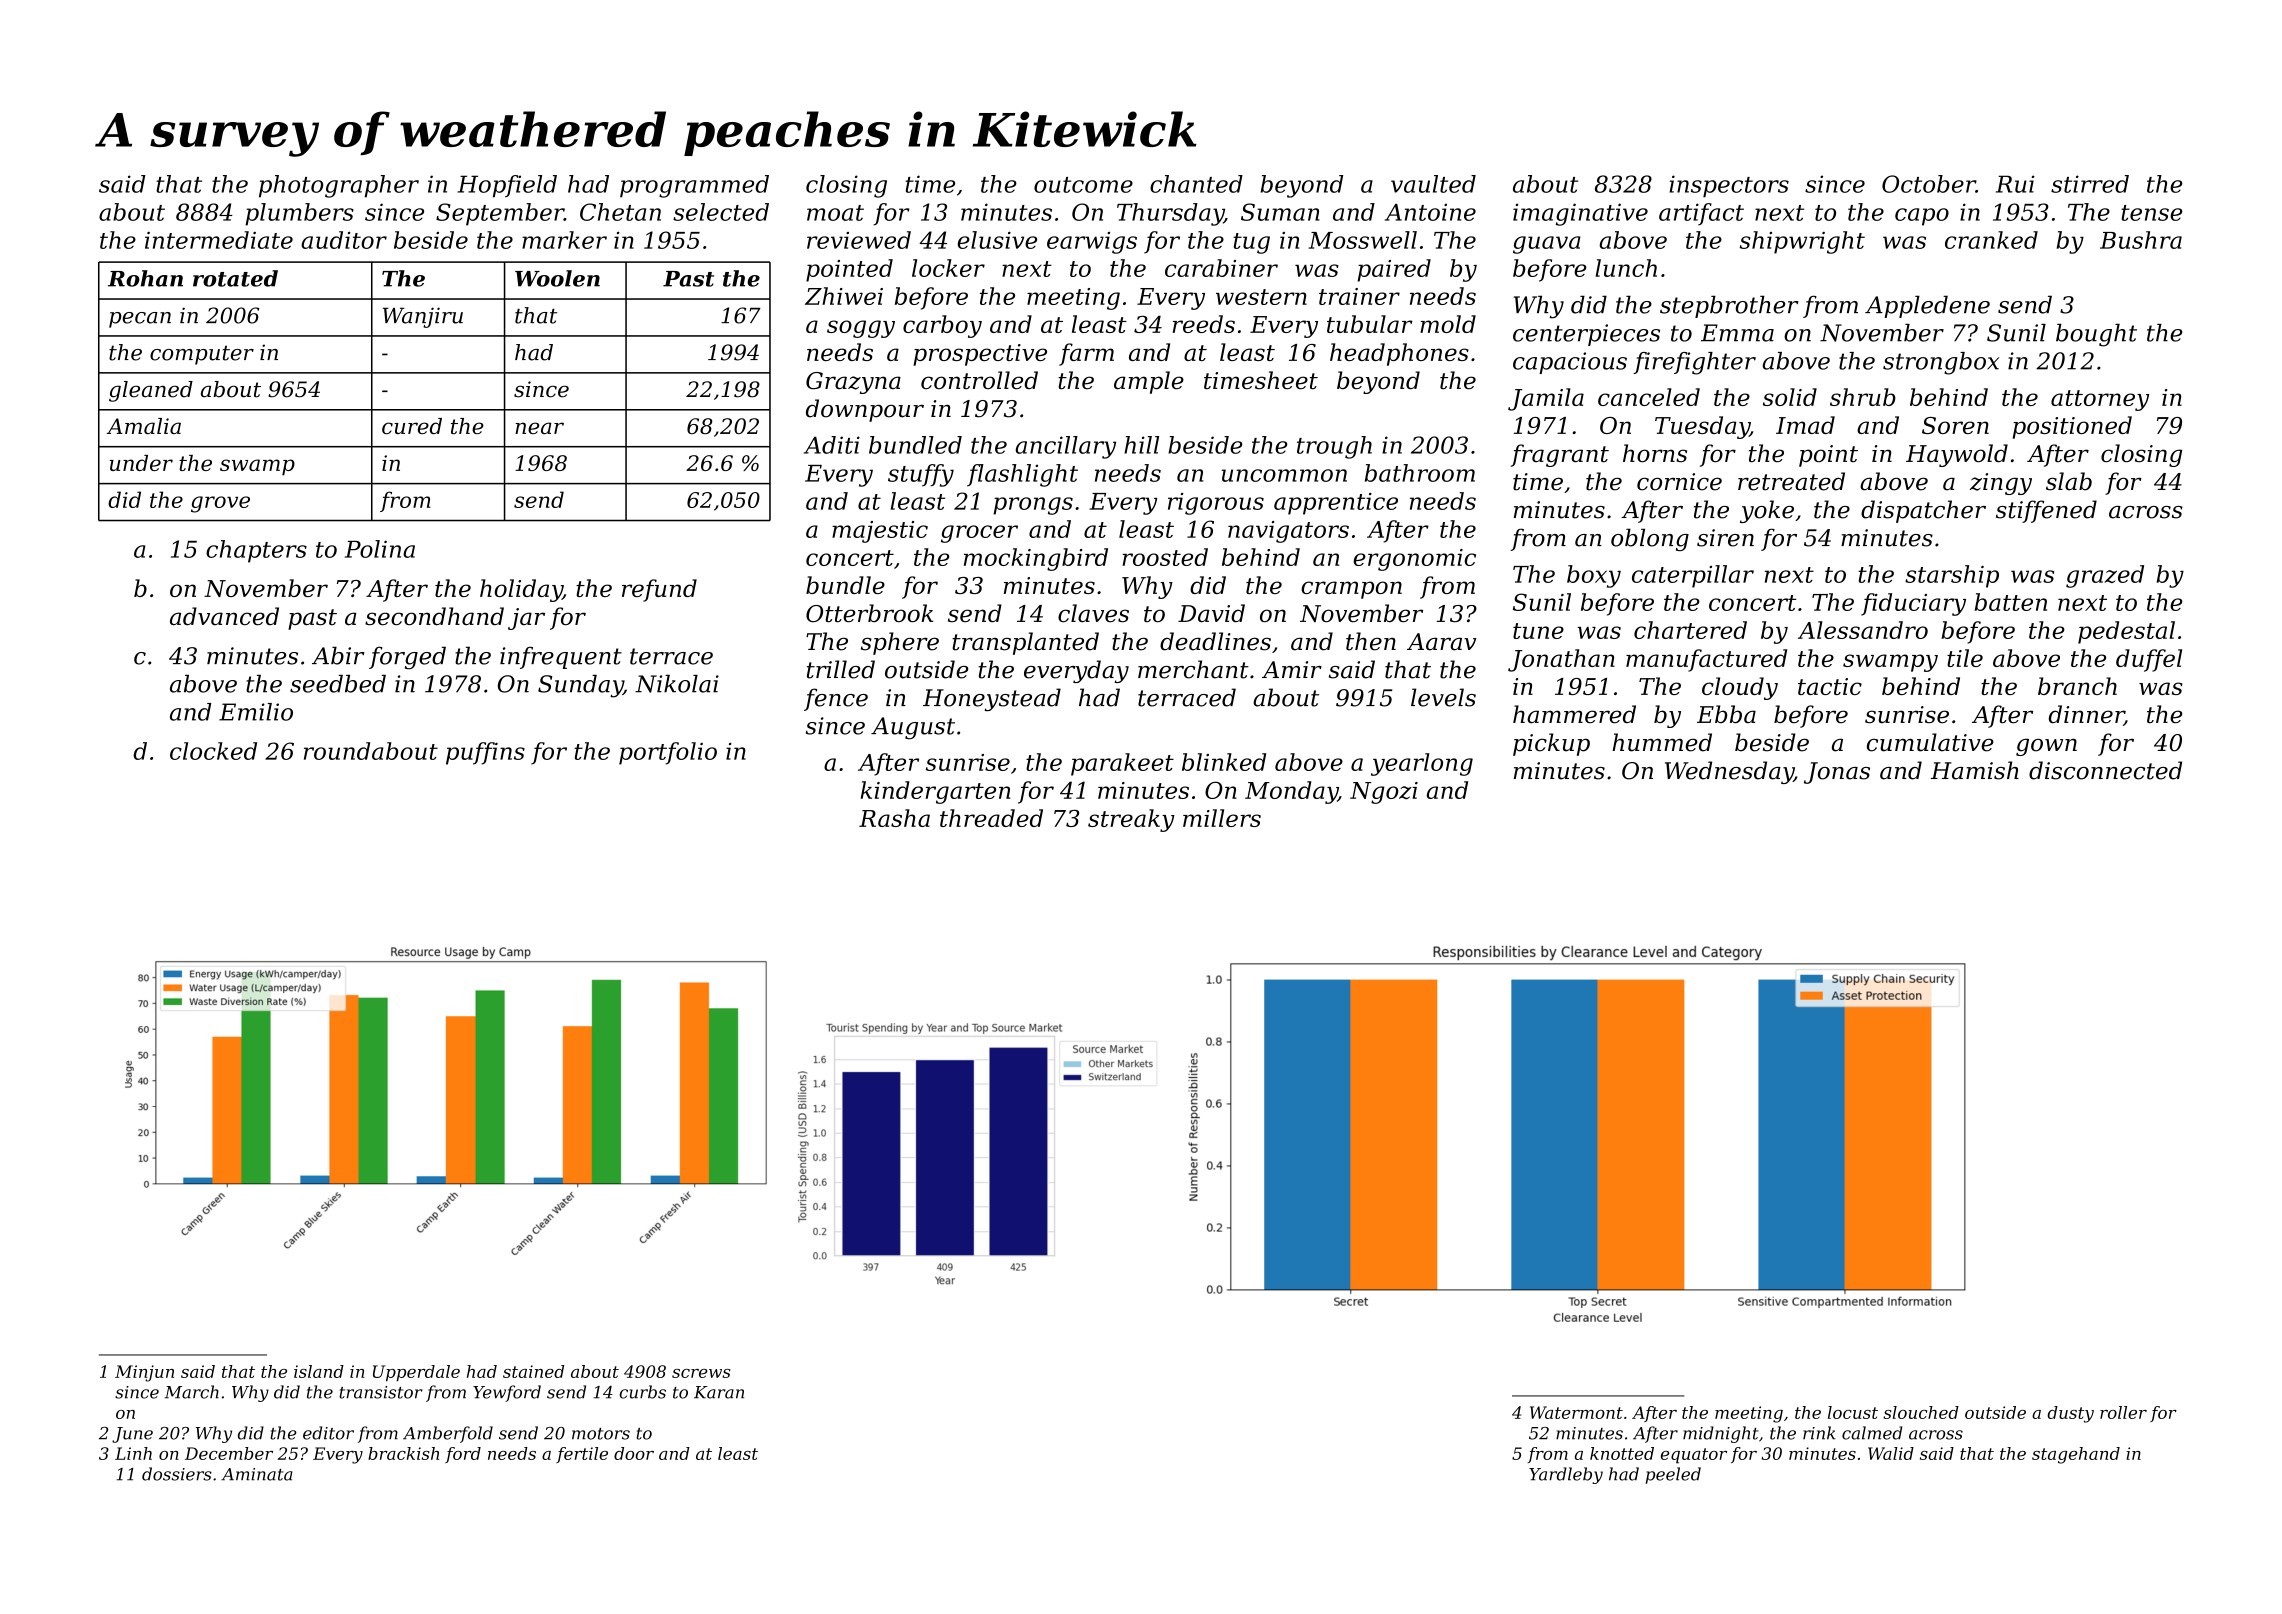 The width and height of the screenshot is (2282, 1614). I want to click on door, so click(634, 1453).
